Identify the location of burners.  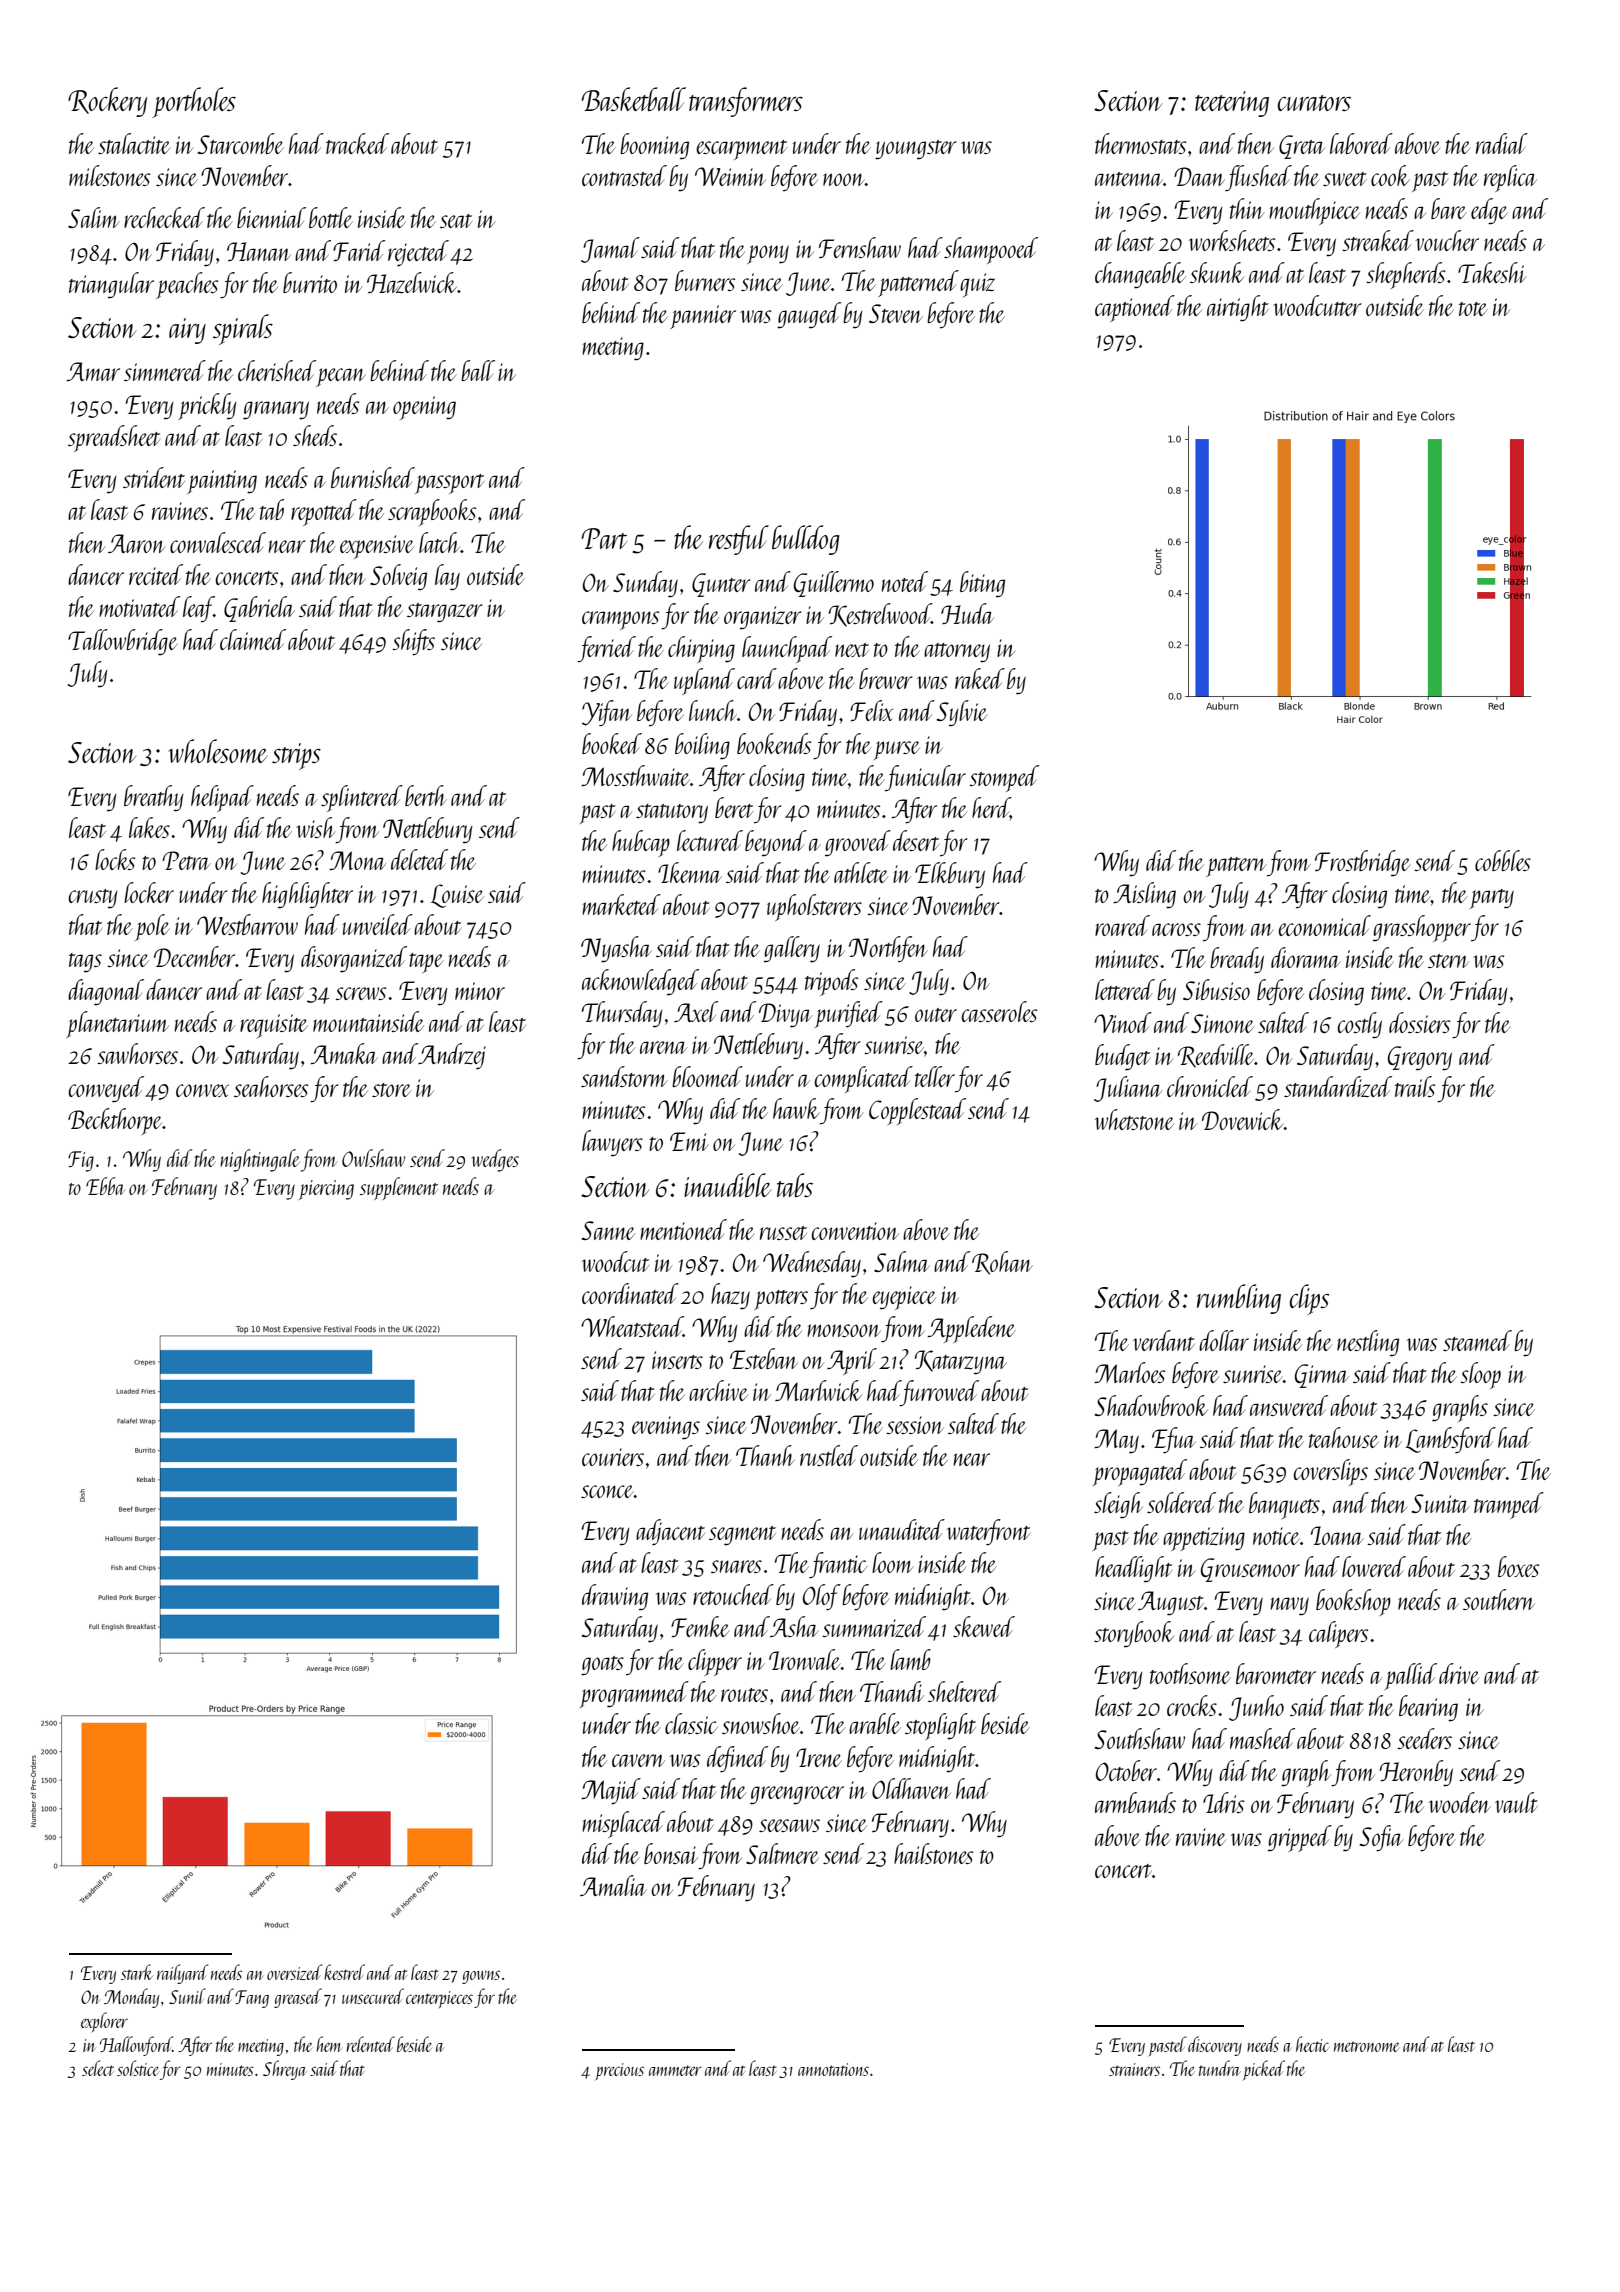
(705, 280).
